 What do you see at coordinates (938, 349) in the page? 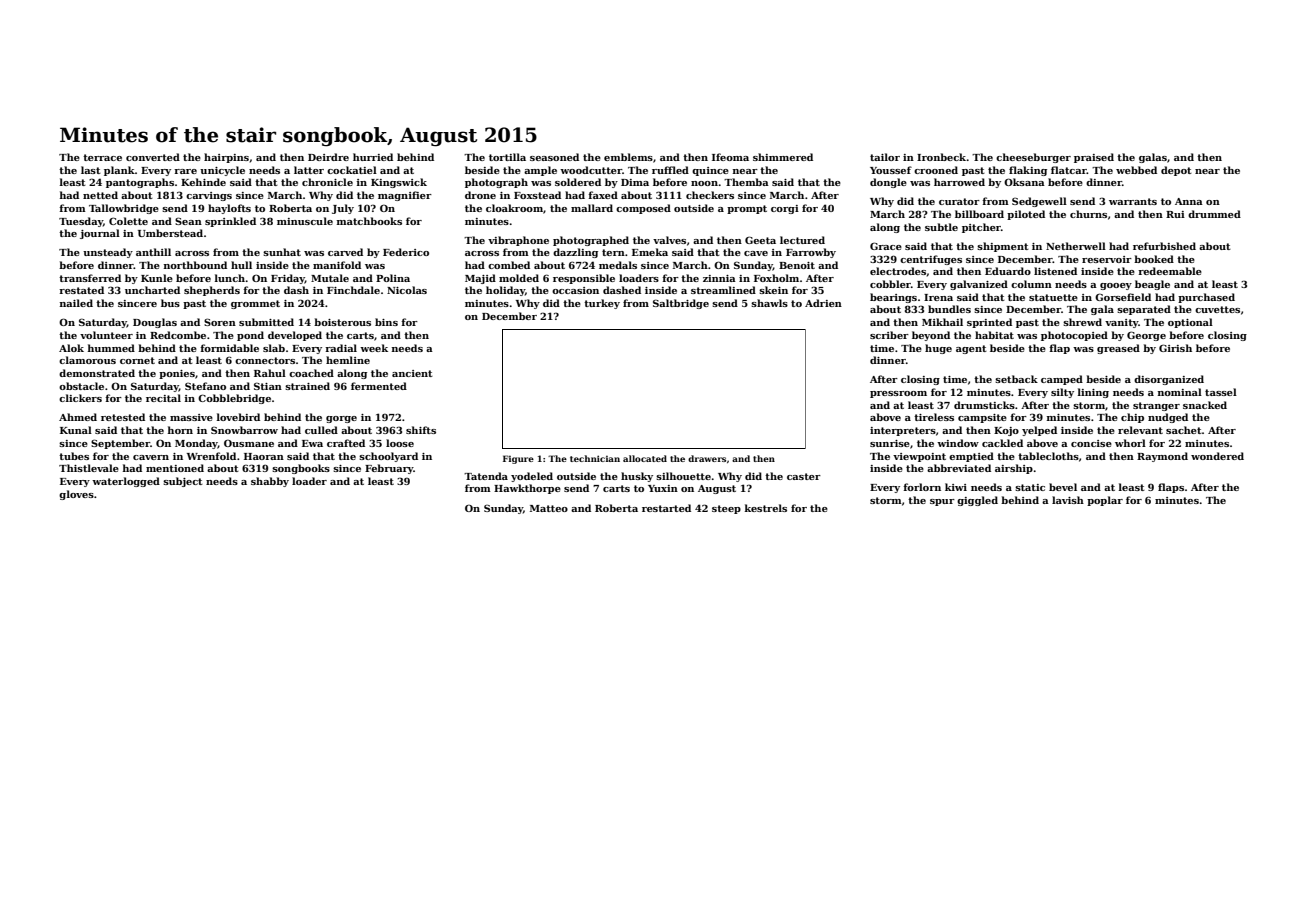
I see `huge` at bounding box center [938, 349].
